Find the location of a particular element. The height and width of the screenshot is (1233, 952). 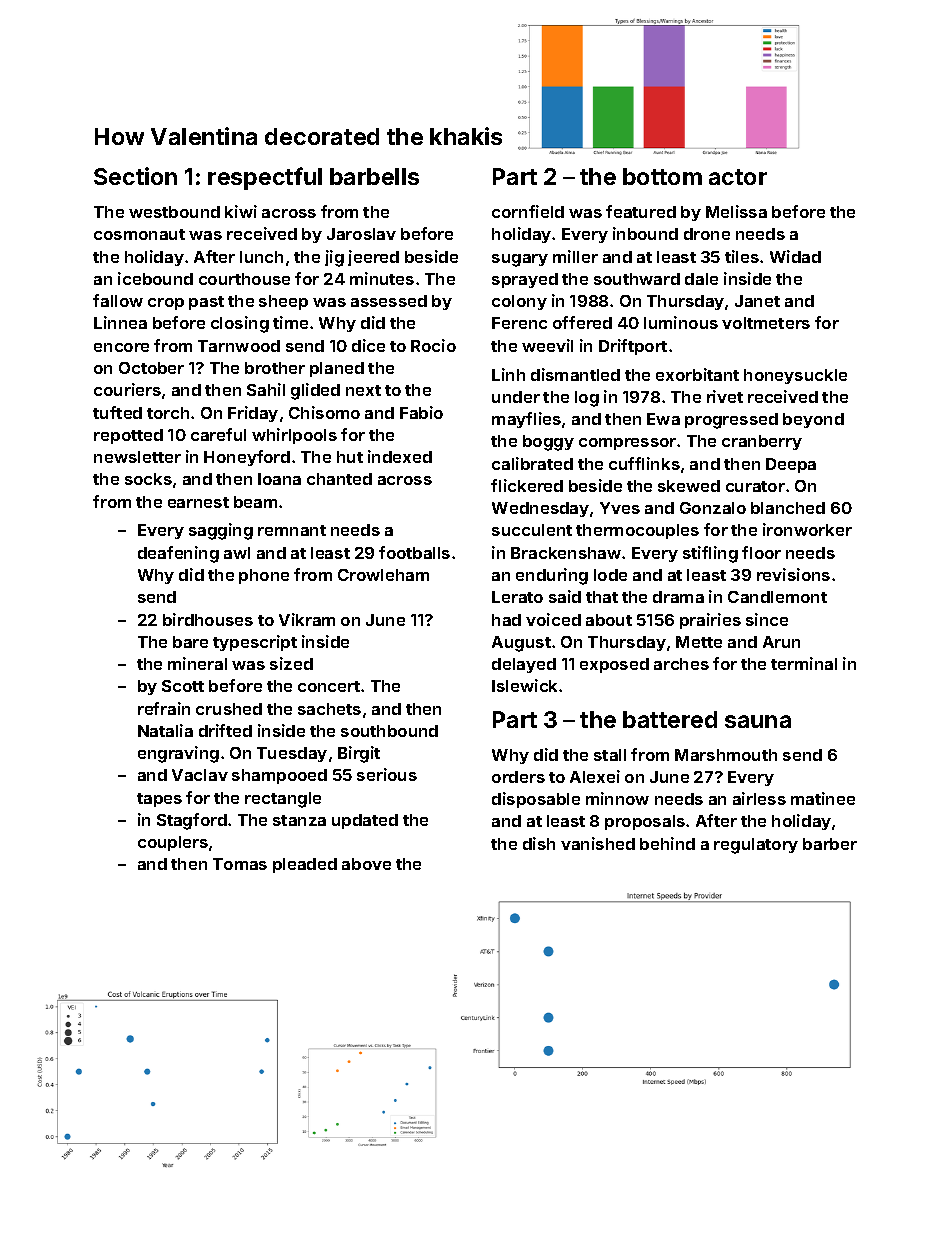

Alexei is located at coordinates (595, 776).
